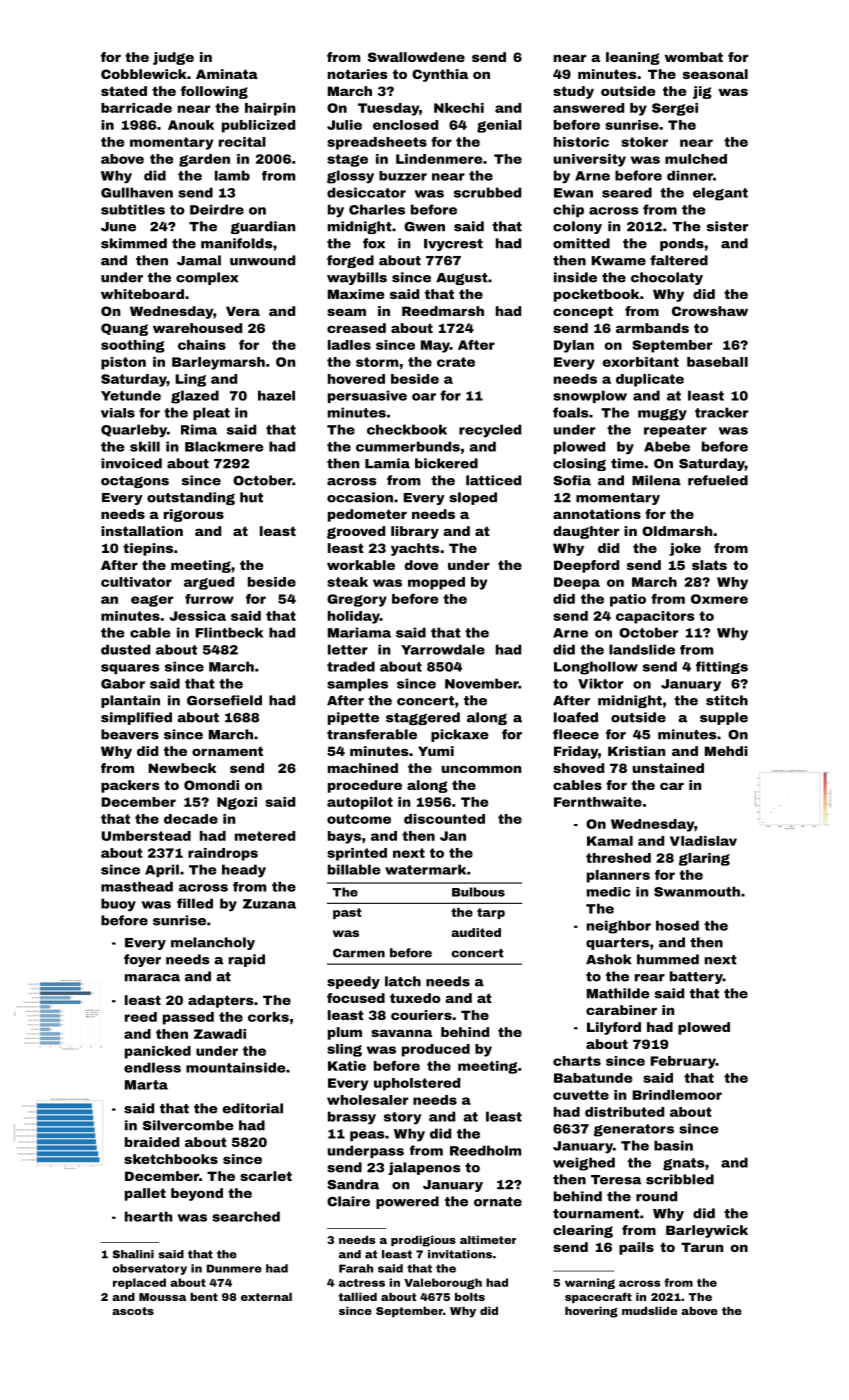 The image size is (849, 1400). What do you see at coordinates (152, 978) in the page?
I see `maraca` at bounding box center [152, 978].
